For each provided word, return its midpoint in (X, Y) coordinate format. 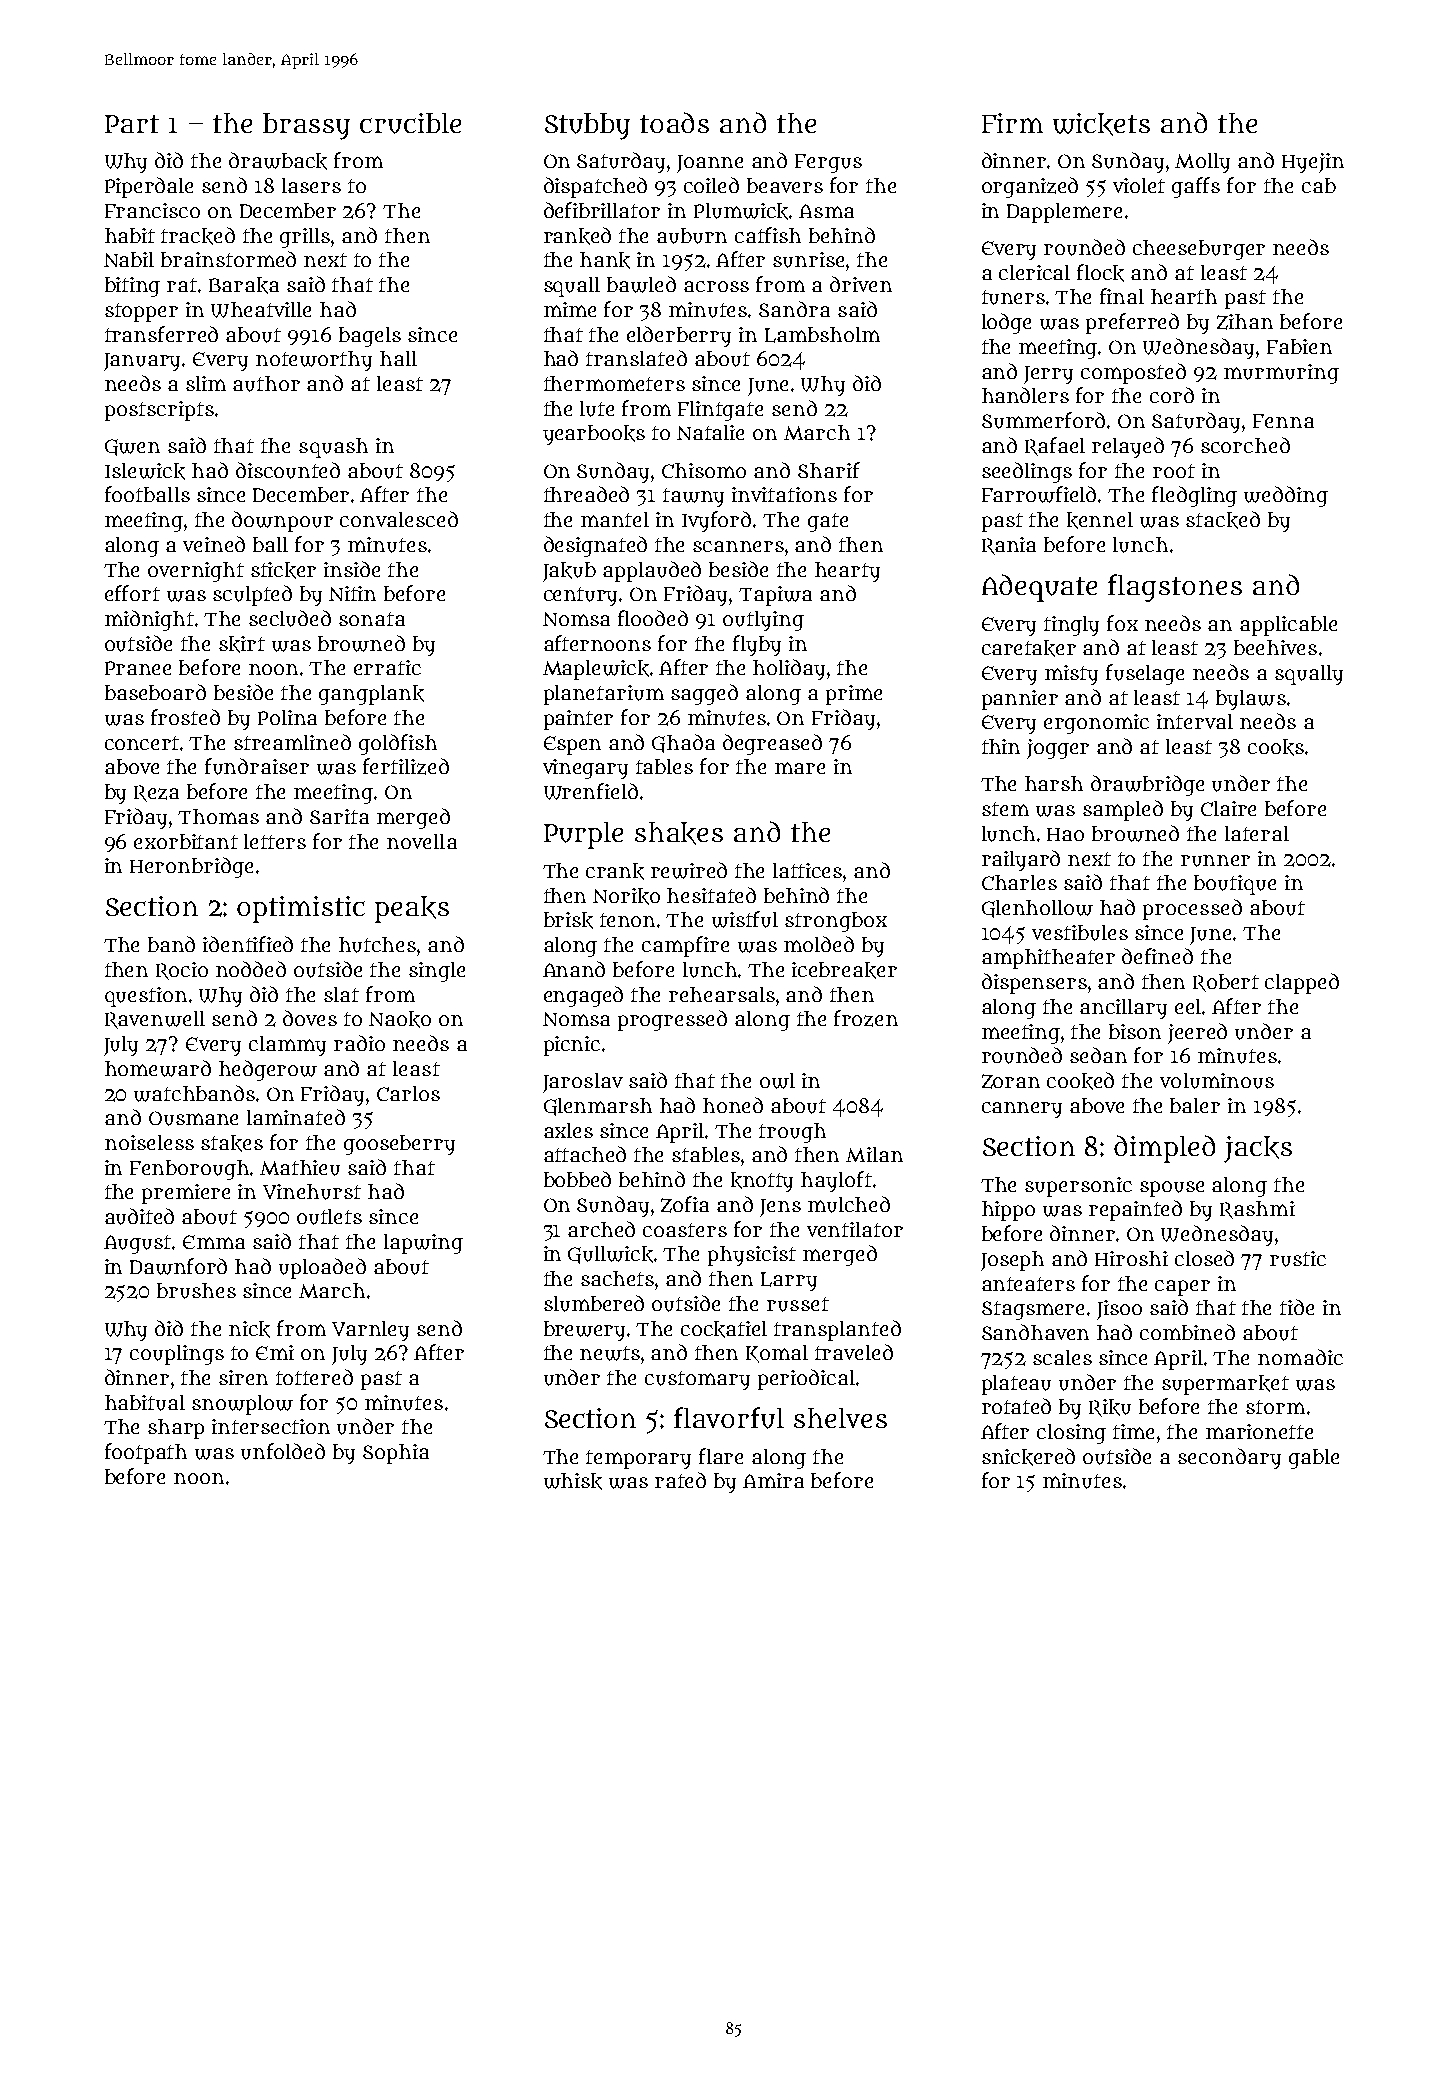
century (580, 596)
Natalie (710, 432)
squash (333, 448)
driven (861, 284)
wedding (1286, 496)
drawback (278, 161)
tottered (314, 1377)
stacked (1223, 520)
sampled (1123, 810)
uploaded (322, 1268)
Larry (789, 1281)
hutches (377, 945)
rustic (1298, 1259)
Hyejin (1313, 163)
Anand (574, 969)
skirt (242, 644)
